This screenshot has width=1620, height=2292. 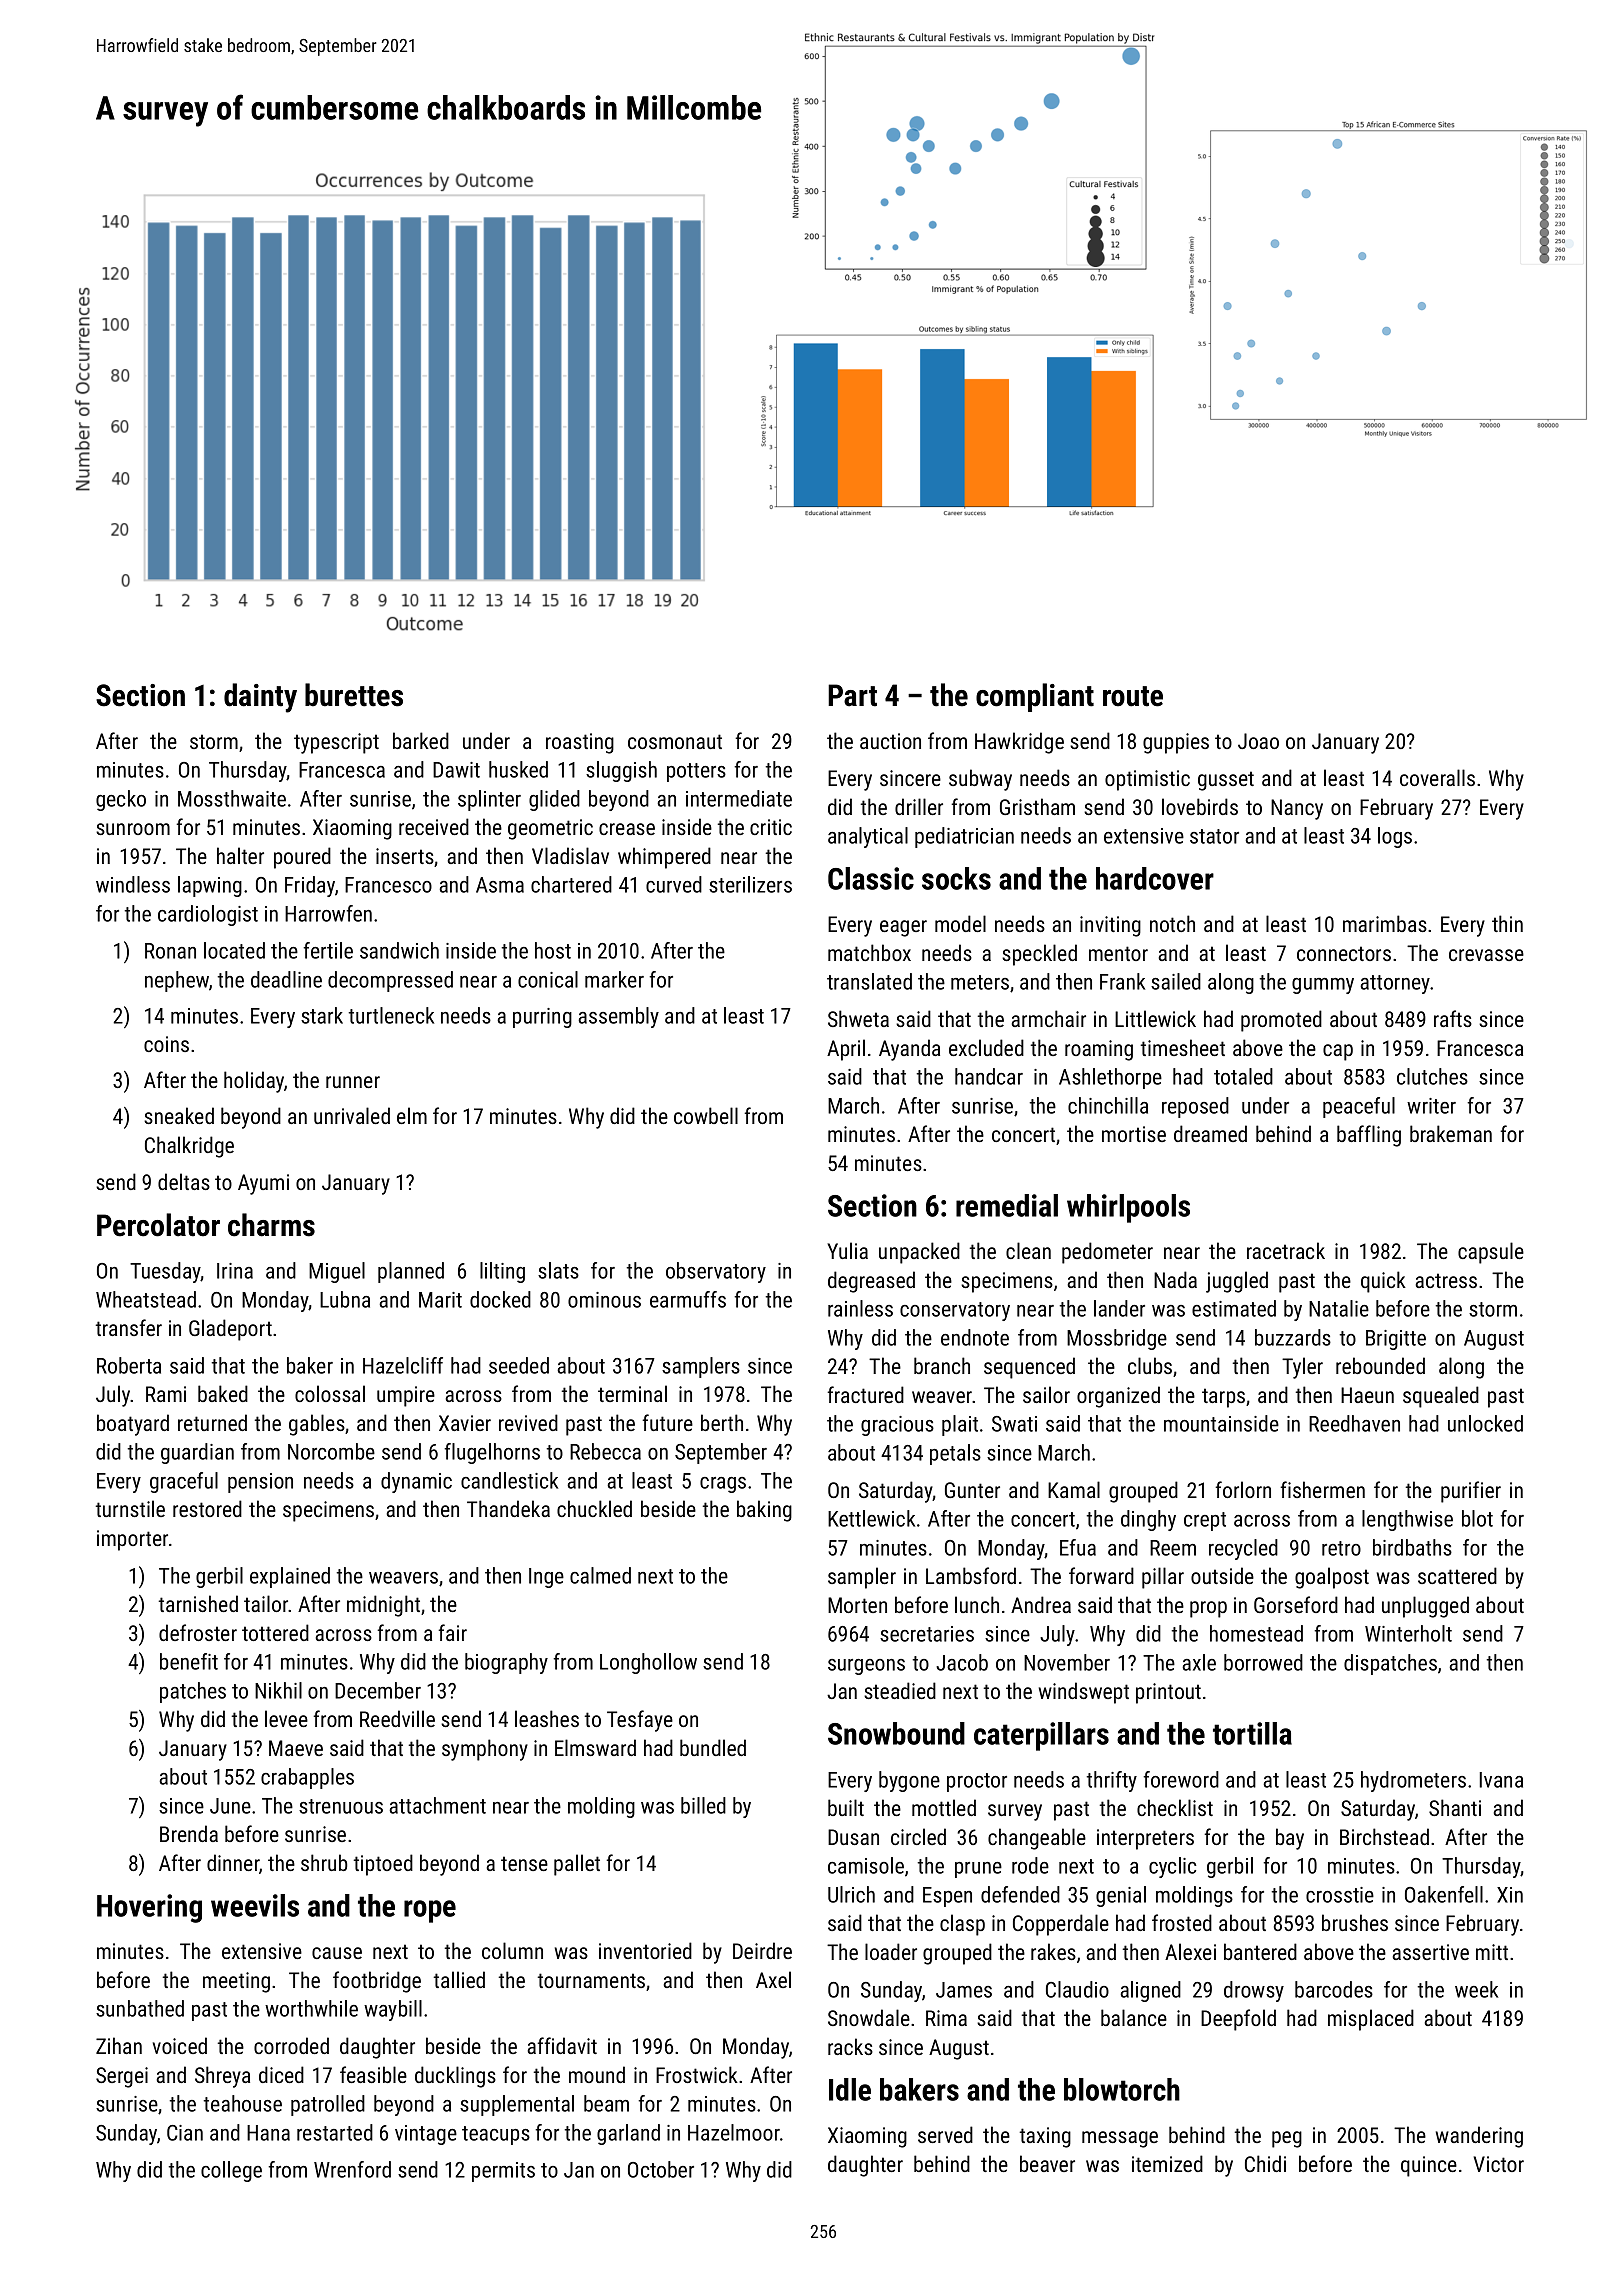 What do you see at coordinates (955, 1454) in the screenshot?
I see `petals` at bounding box center [955, 1454].
